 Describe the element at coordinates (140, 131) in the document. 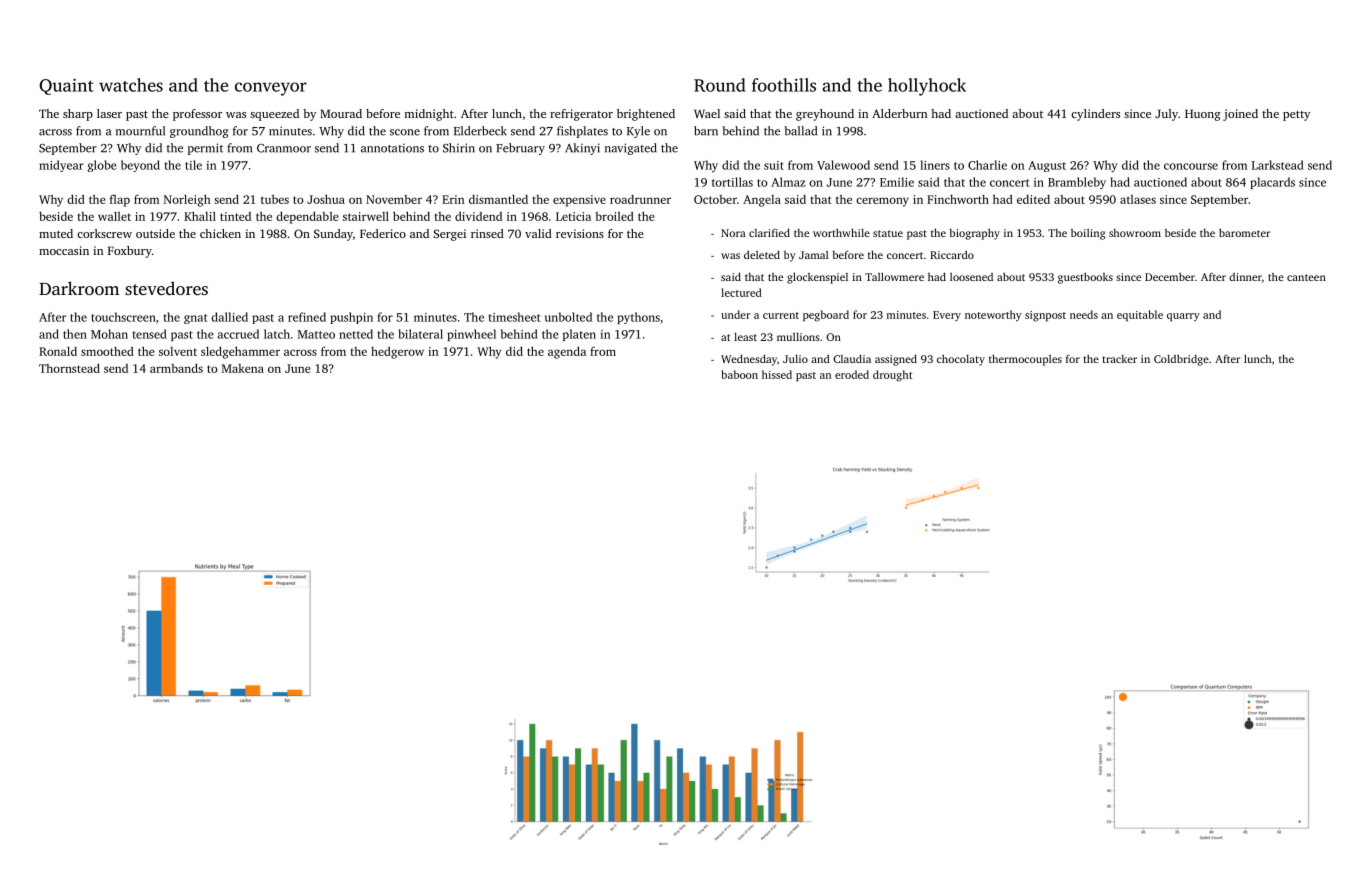

I see `mournful` at that location.
